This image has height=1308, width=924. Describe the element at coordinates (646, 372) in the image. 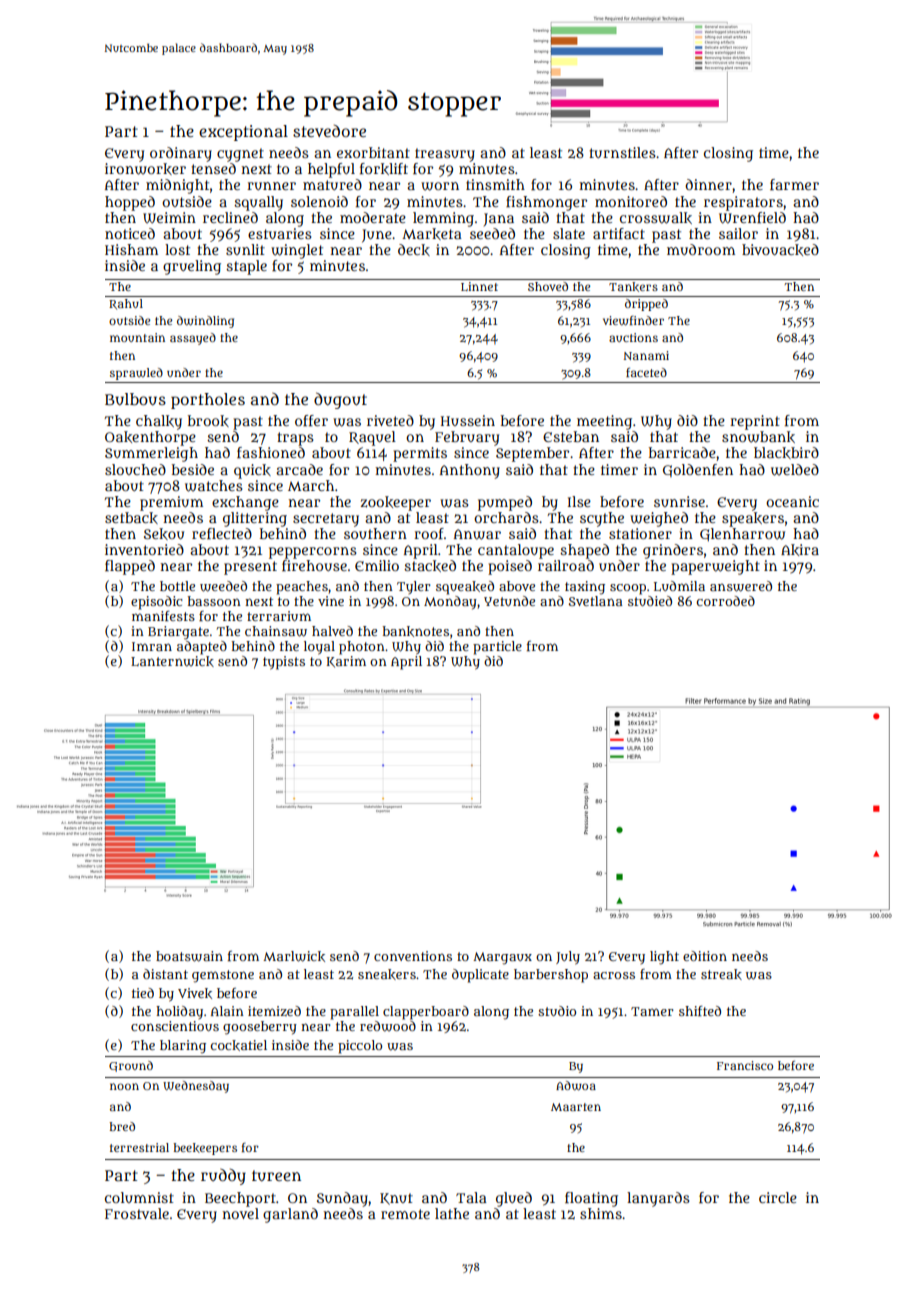

I see `faceted` at that location.
